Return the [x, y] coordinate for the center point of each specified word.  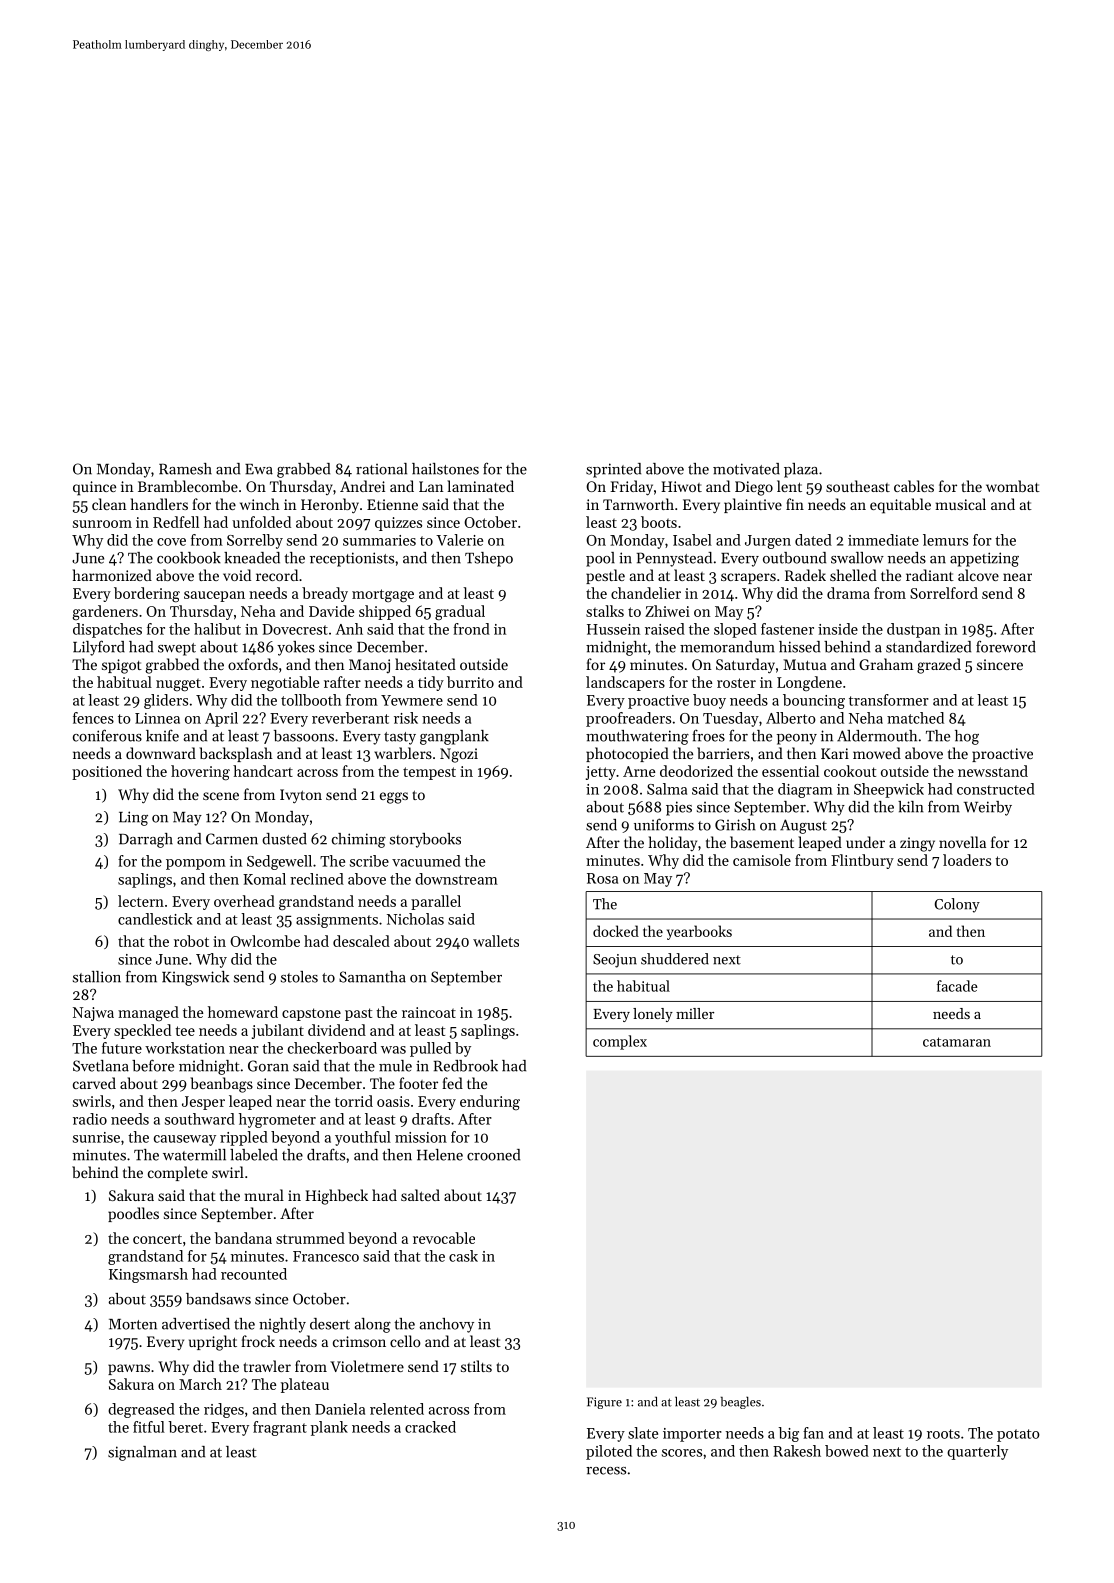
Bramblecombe [188, 486]
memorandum [727, 647]
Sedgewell [279, 862]
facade [957, 986]
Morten [133, 1324]
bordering [147, 595]
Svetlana [101, 1066]
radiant [930, 575]
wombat [1013, 486]
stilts [476, 1366]
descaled [361, 941]
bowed [847, 1451]
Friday [631, 488]
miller [695, 1013]
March [200, 1384]
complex [620, 1042]
